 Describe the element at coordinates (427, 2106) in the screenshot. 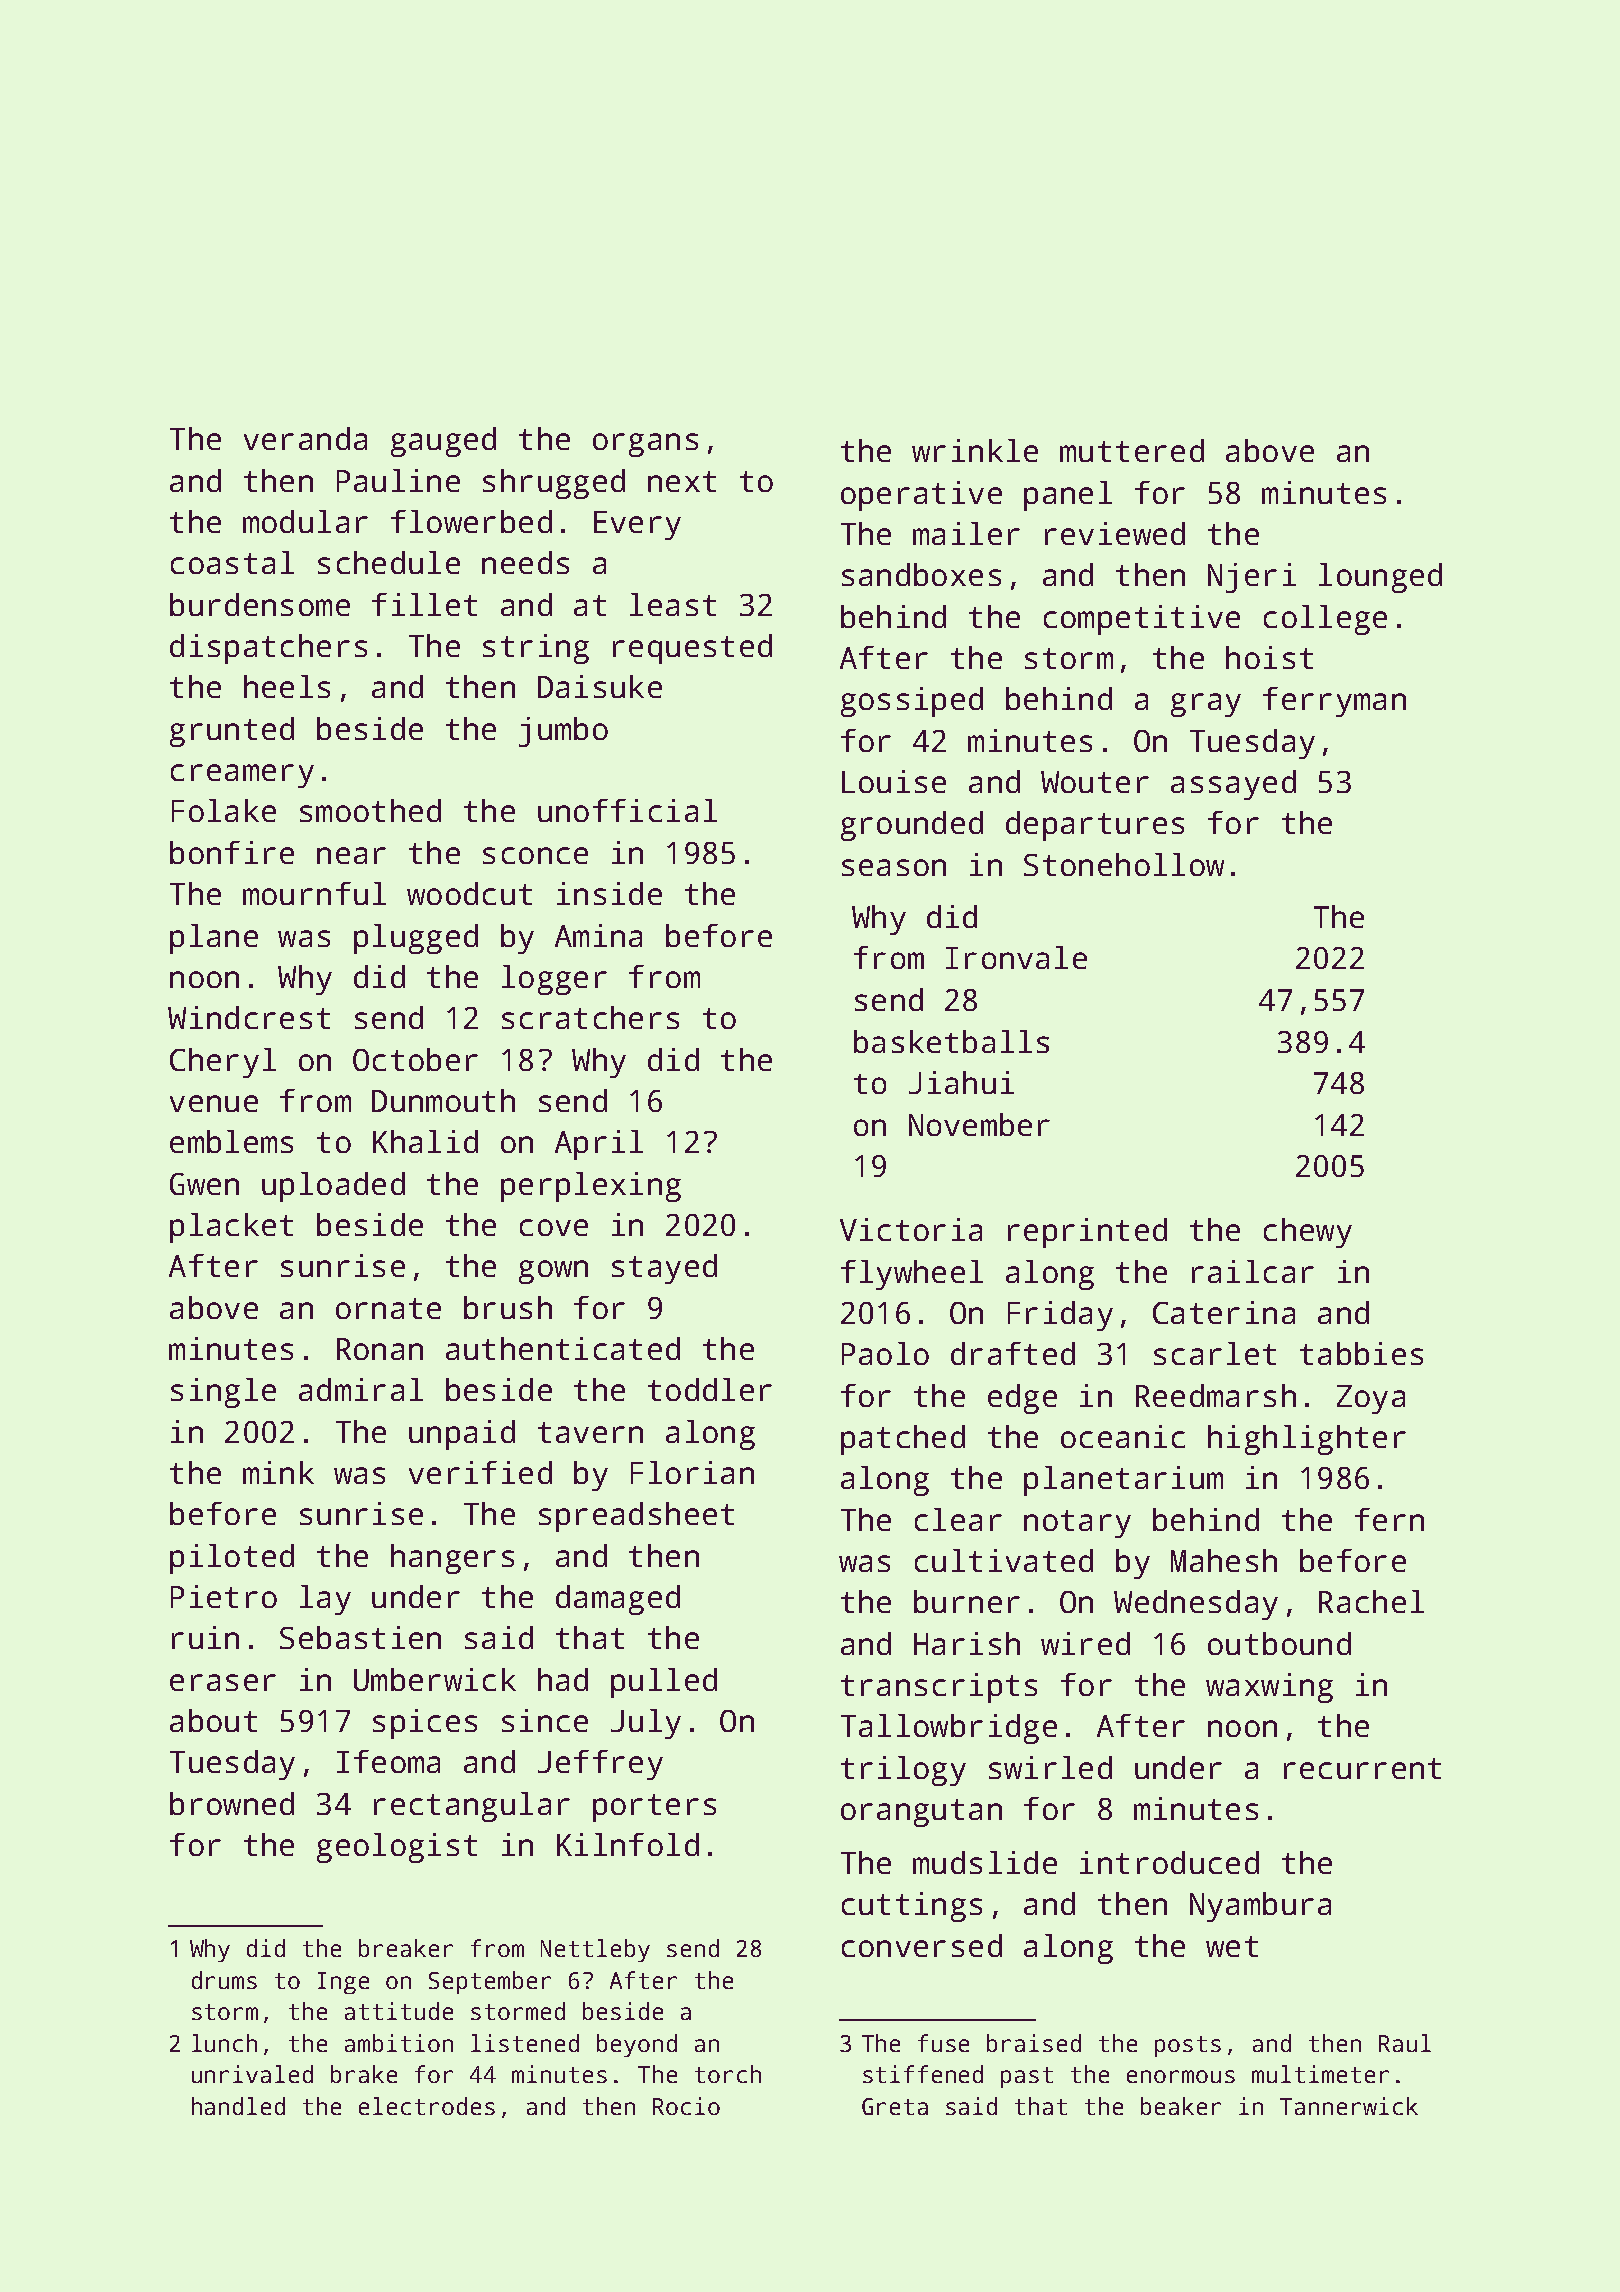

I see `electrodes` at that location.
